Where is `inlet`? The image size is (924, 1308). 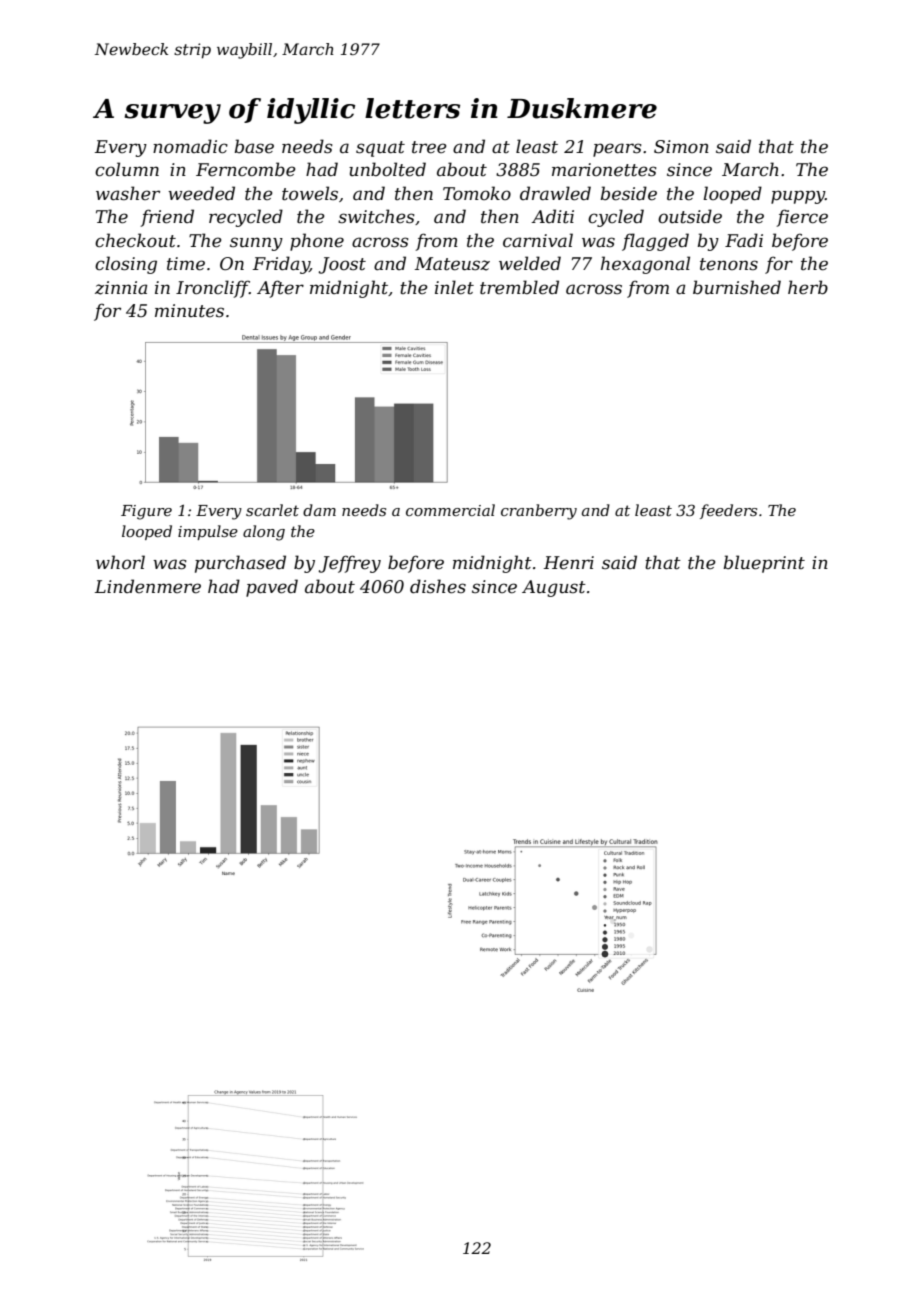
inlet is located at coordinates (454, 287).
